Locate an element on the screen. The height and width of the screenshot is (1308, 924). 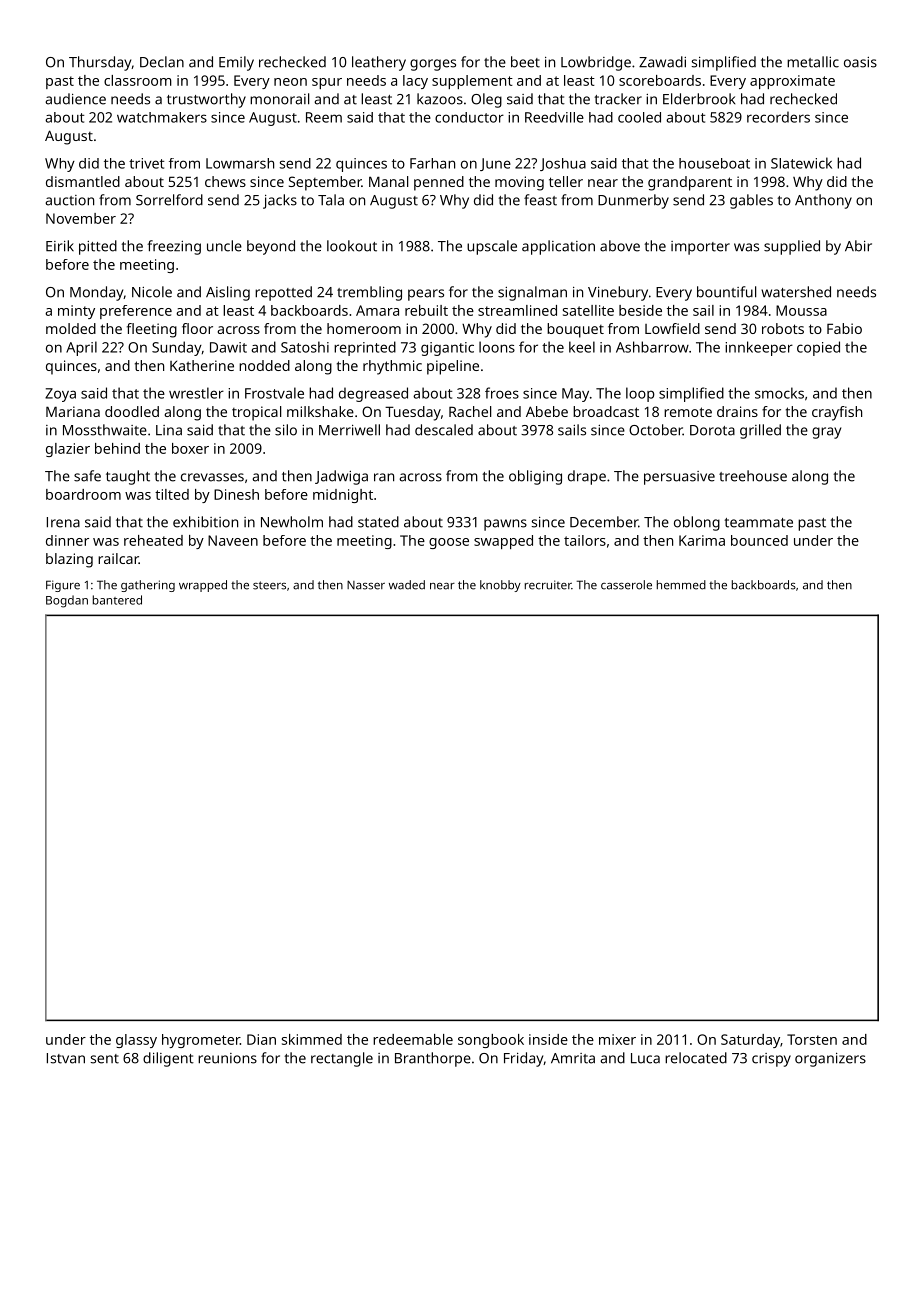
Emily is located at coordinates (236, 63).
